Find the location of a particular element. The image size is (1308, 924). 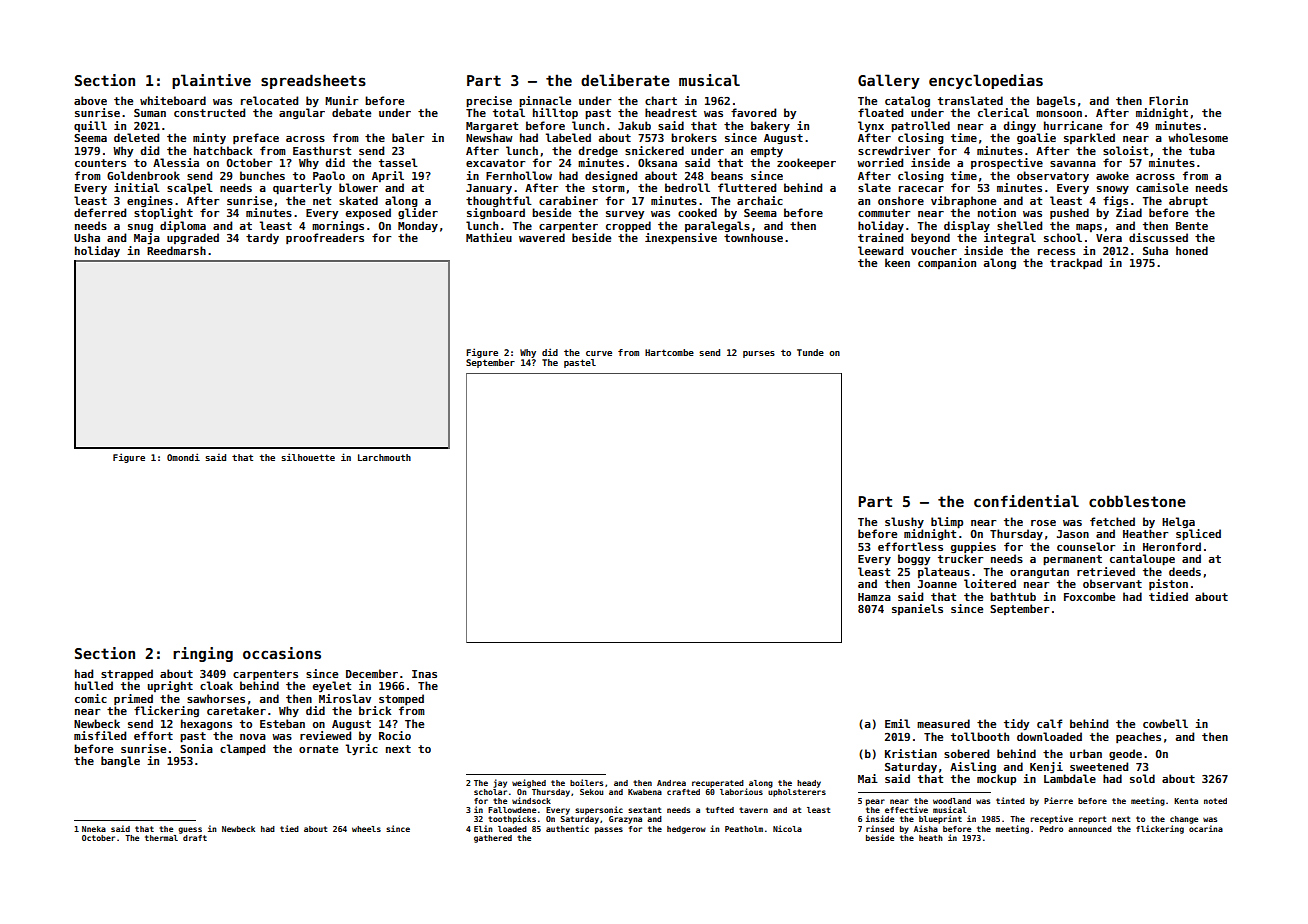

cowbell is located at coordinates (1165, 723).
